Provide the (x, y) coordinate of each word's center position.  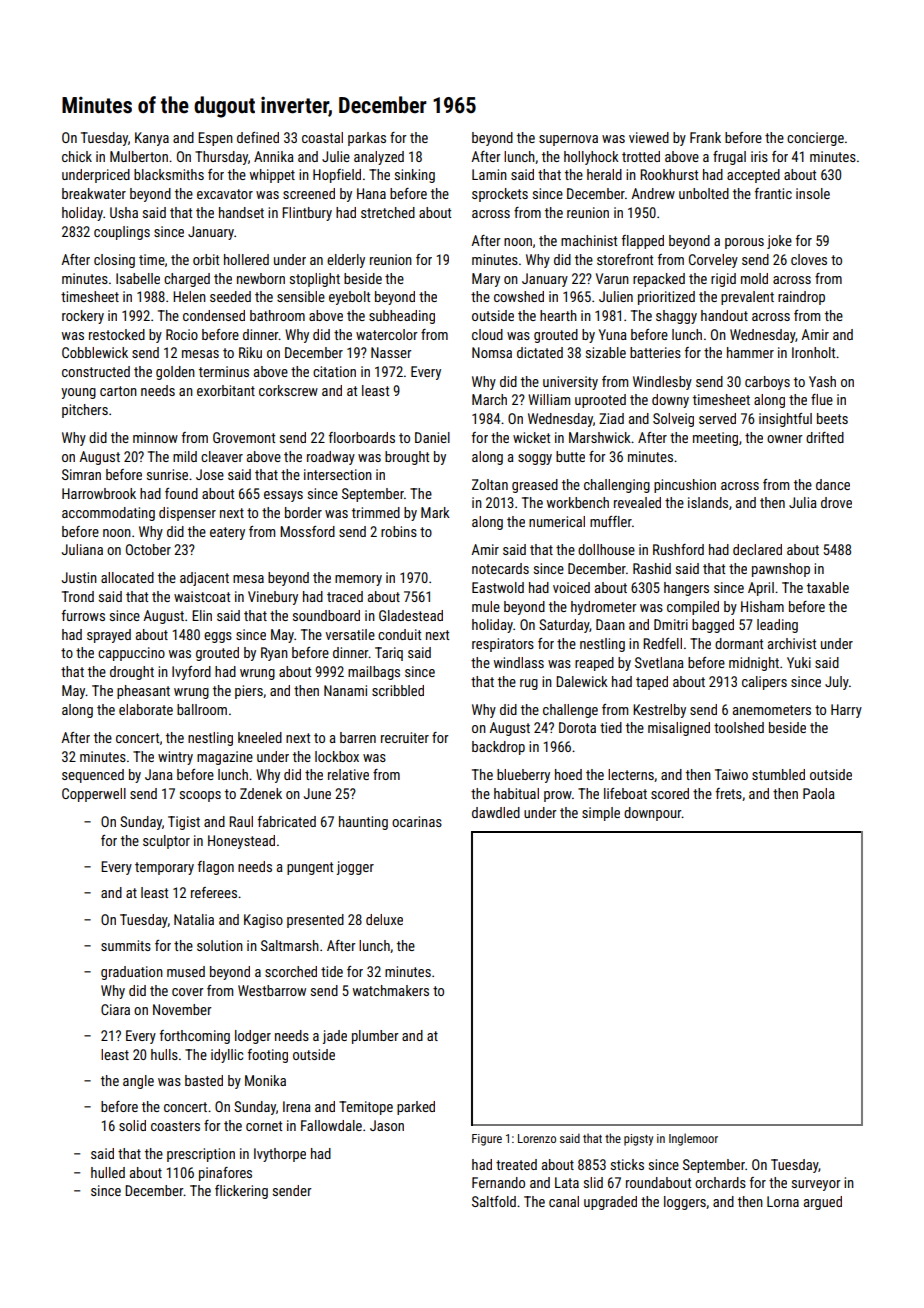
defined (258, 137)
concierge (815, 139)
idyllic (227, 1056)
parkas (367, 139)
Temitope (366, 1108)
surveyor (816, 1185)
